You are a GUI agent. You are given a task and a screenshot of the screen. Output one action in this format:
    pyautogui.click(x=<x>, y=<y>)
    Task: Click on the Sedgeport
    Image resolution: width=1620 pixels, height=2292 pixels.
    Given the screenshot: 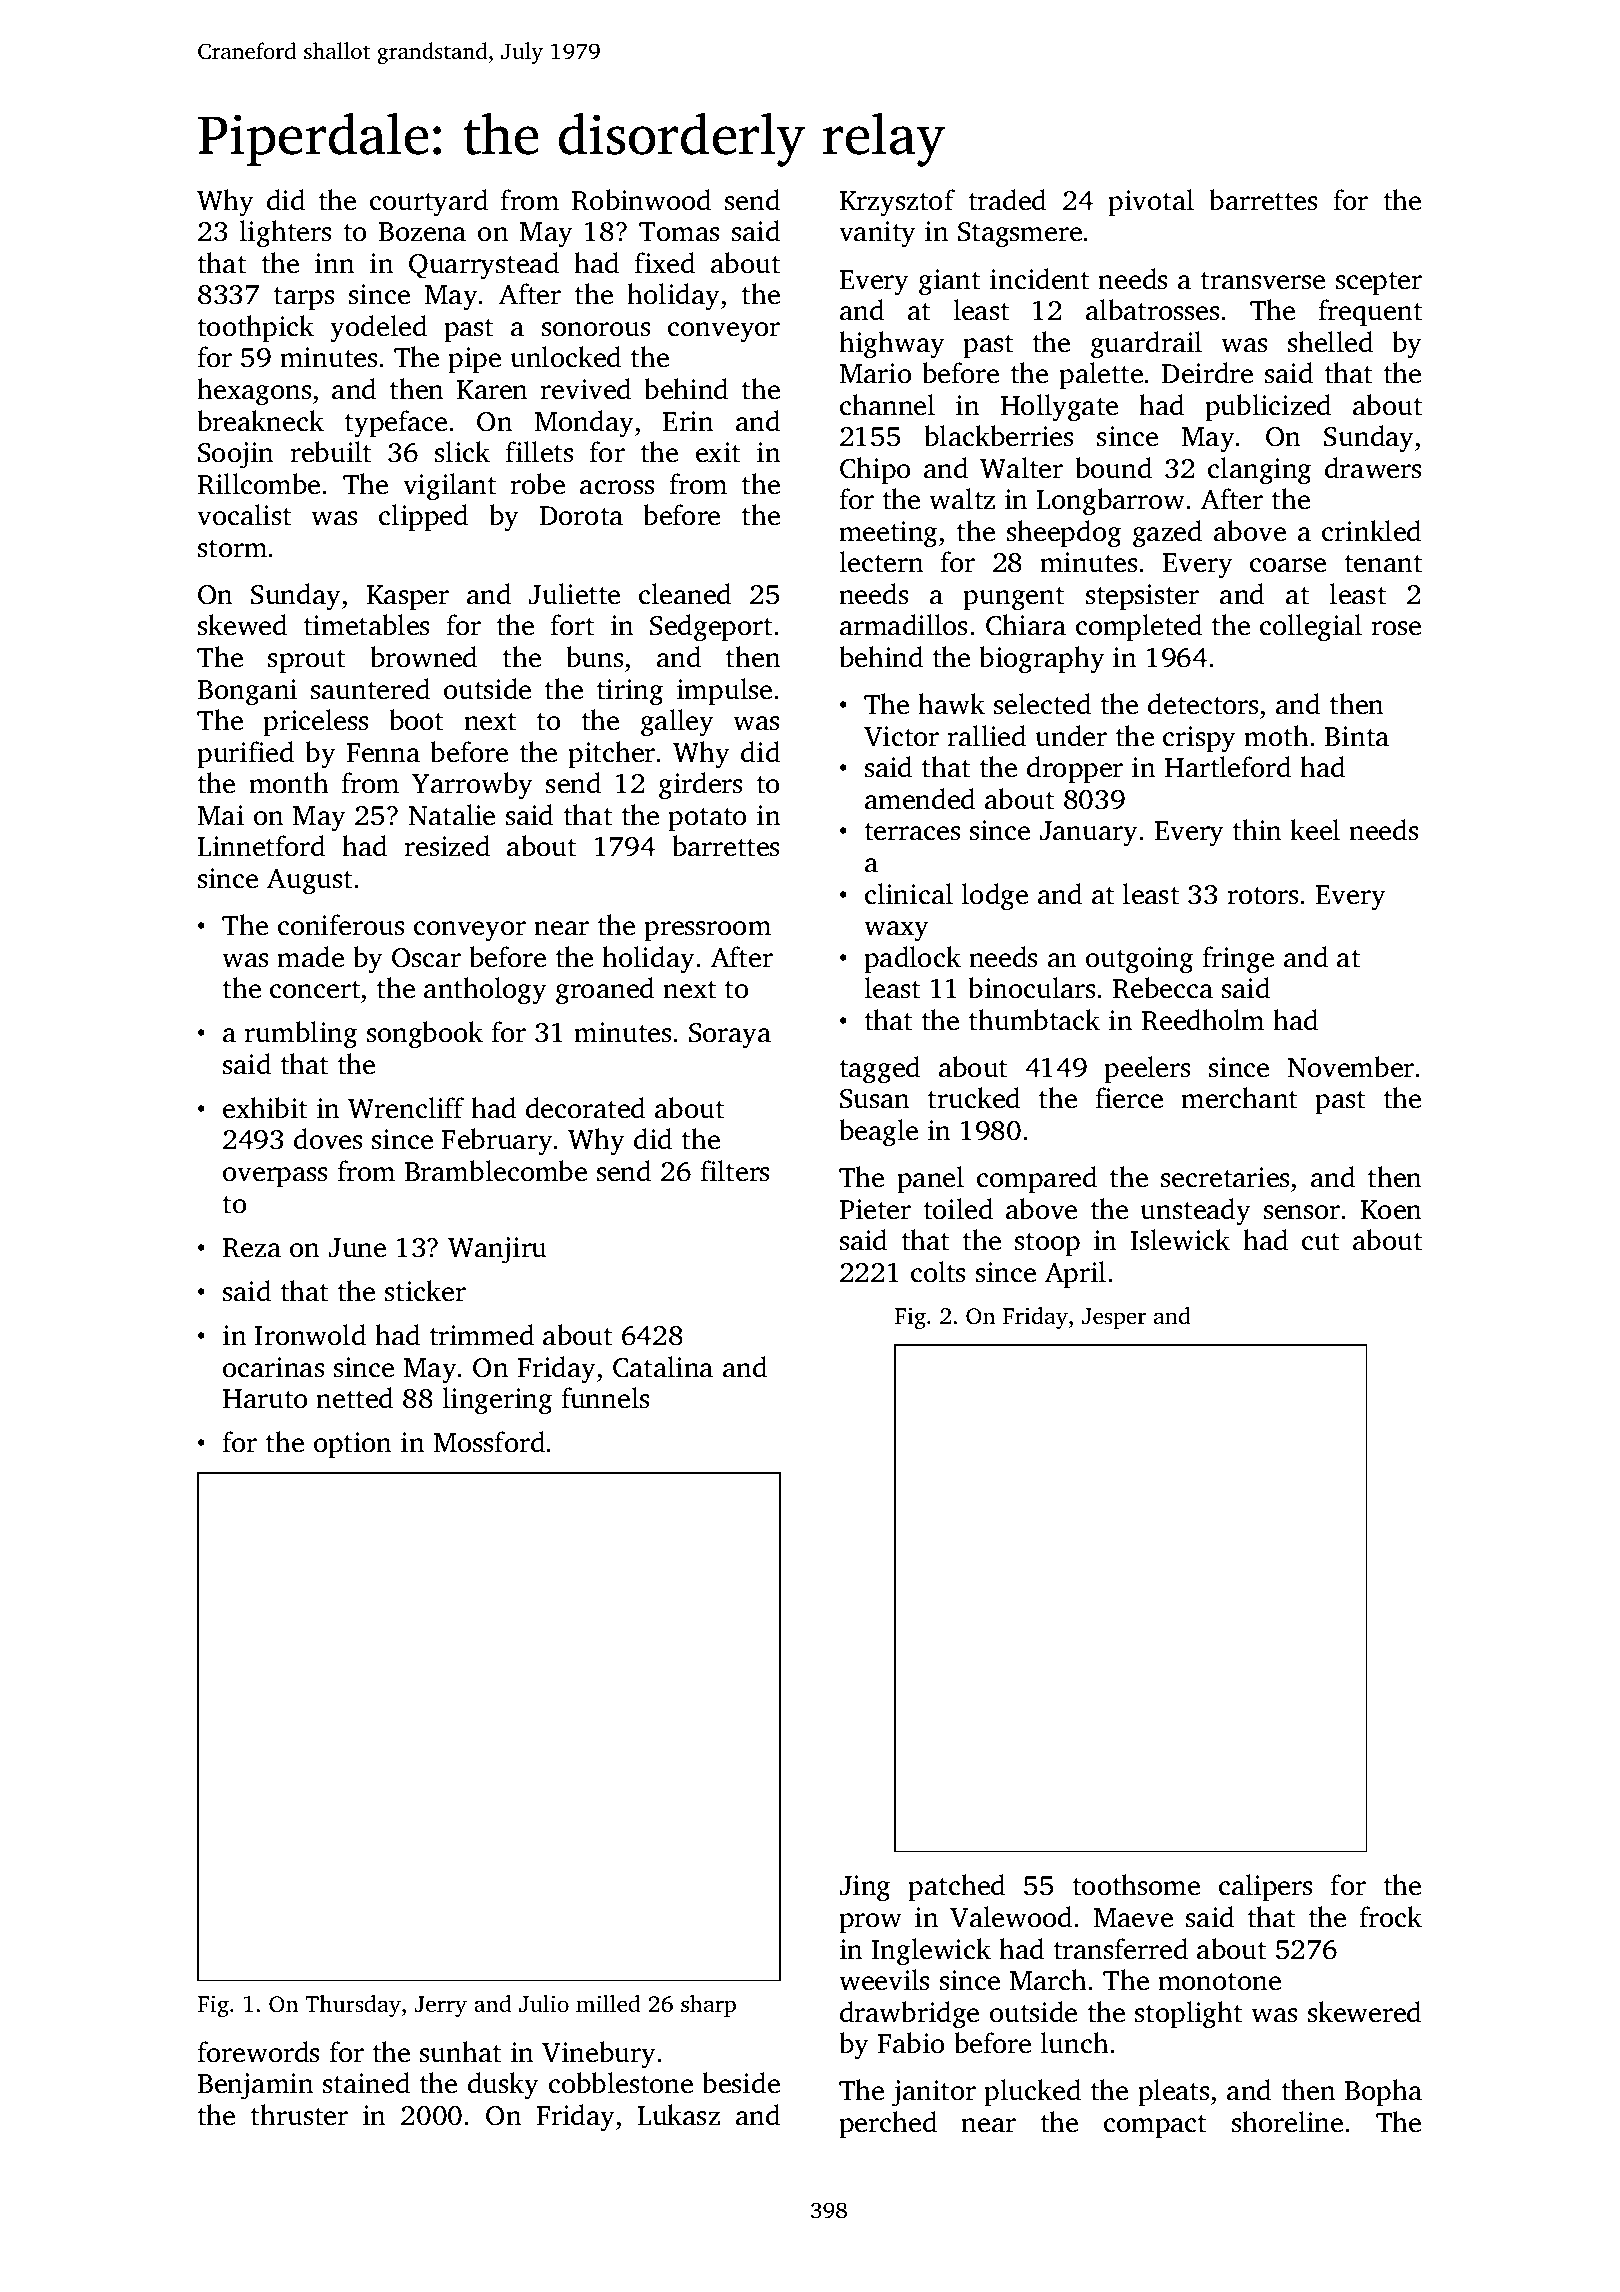 What is the action you would take?
    pyautogui.click(x=711, y=628)
